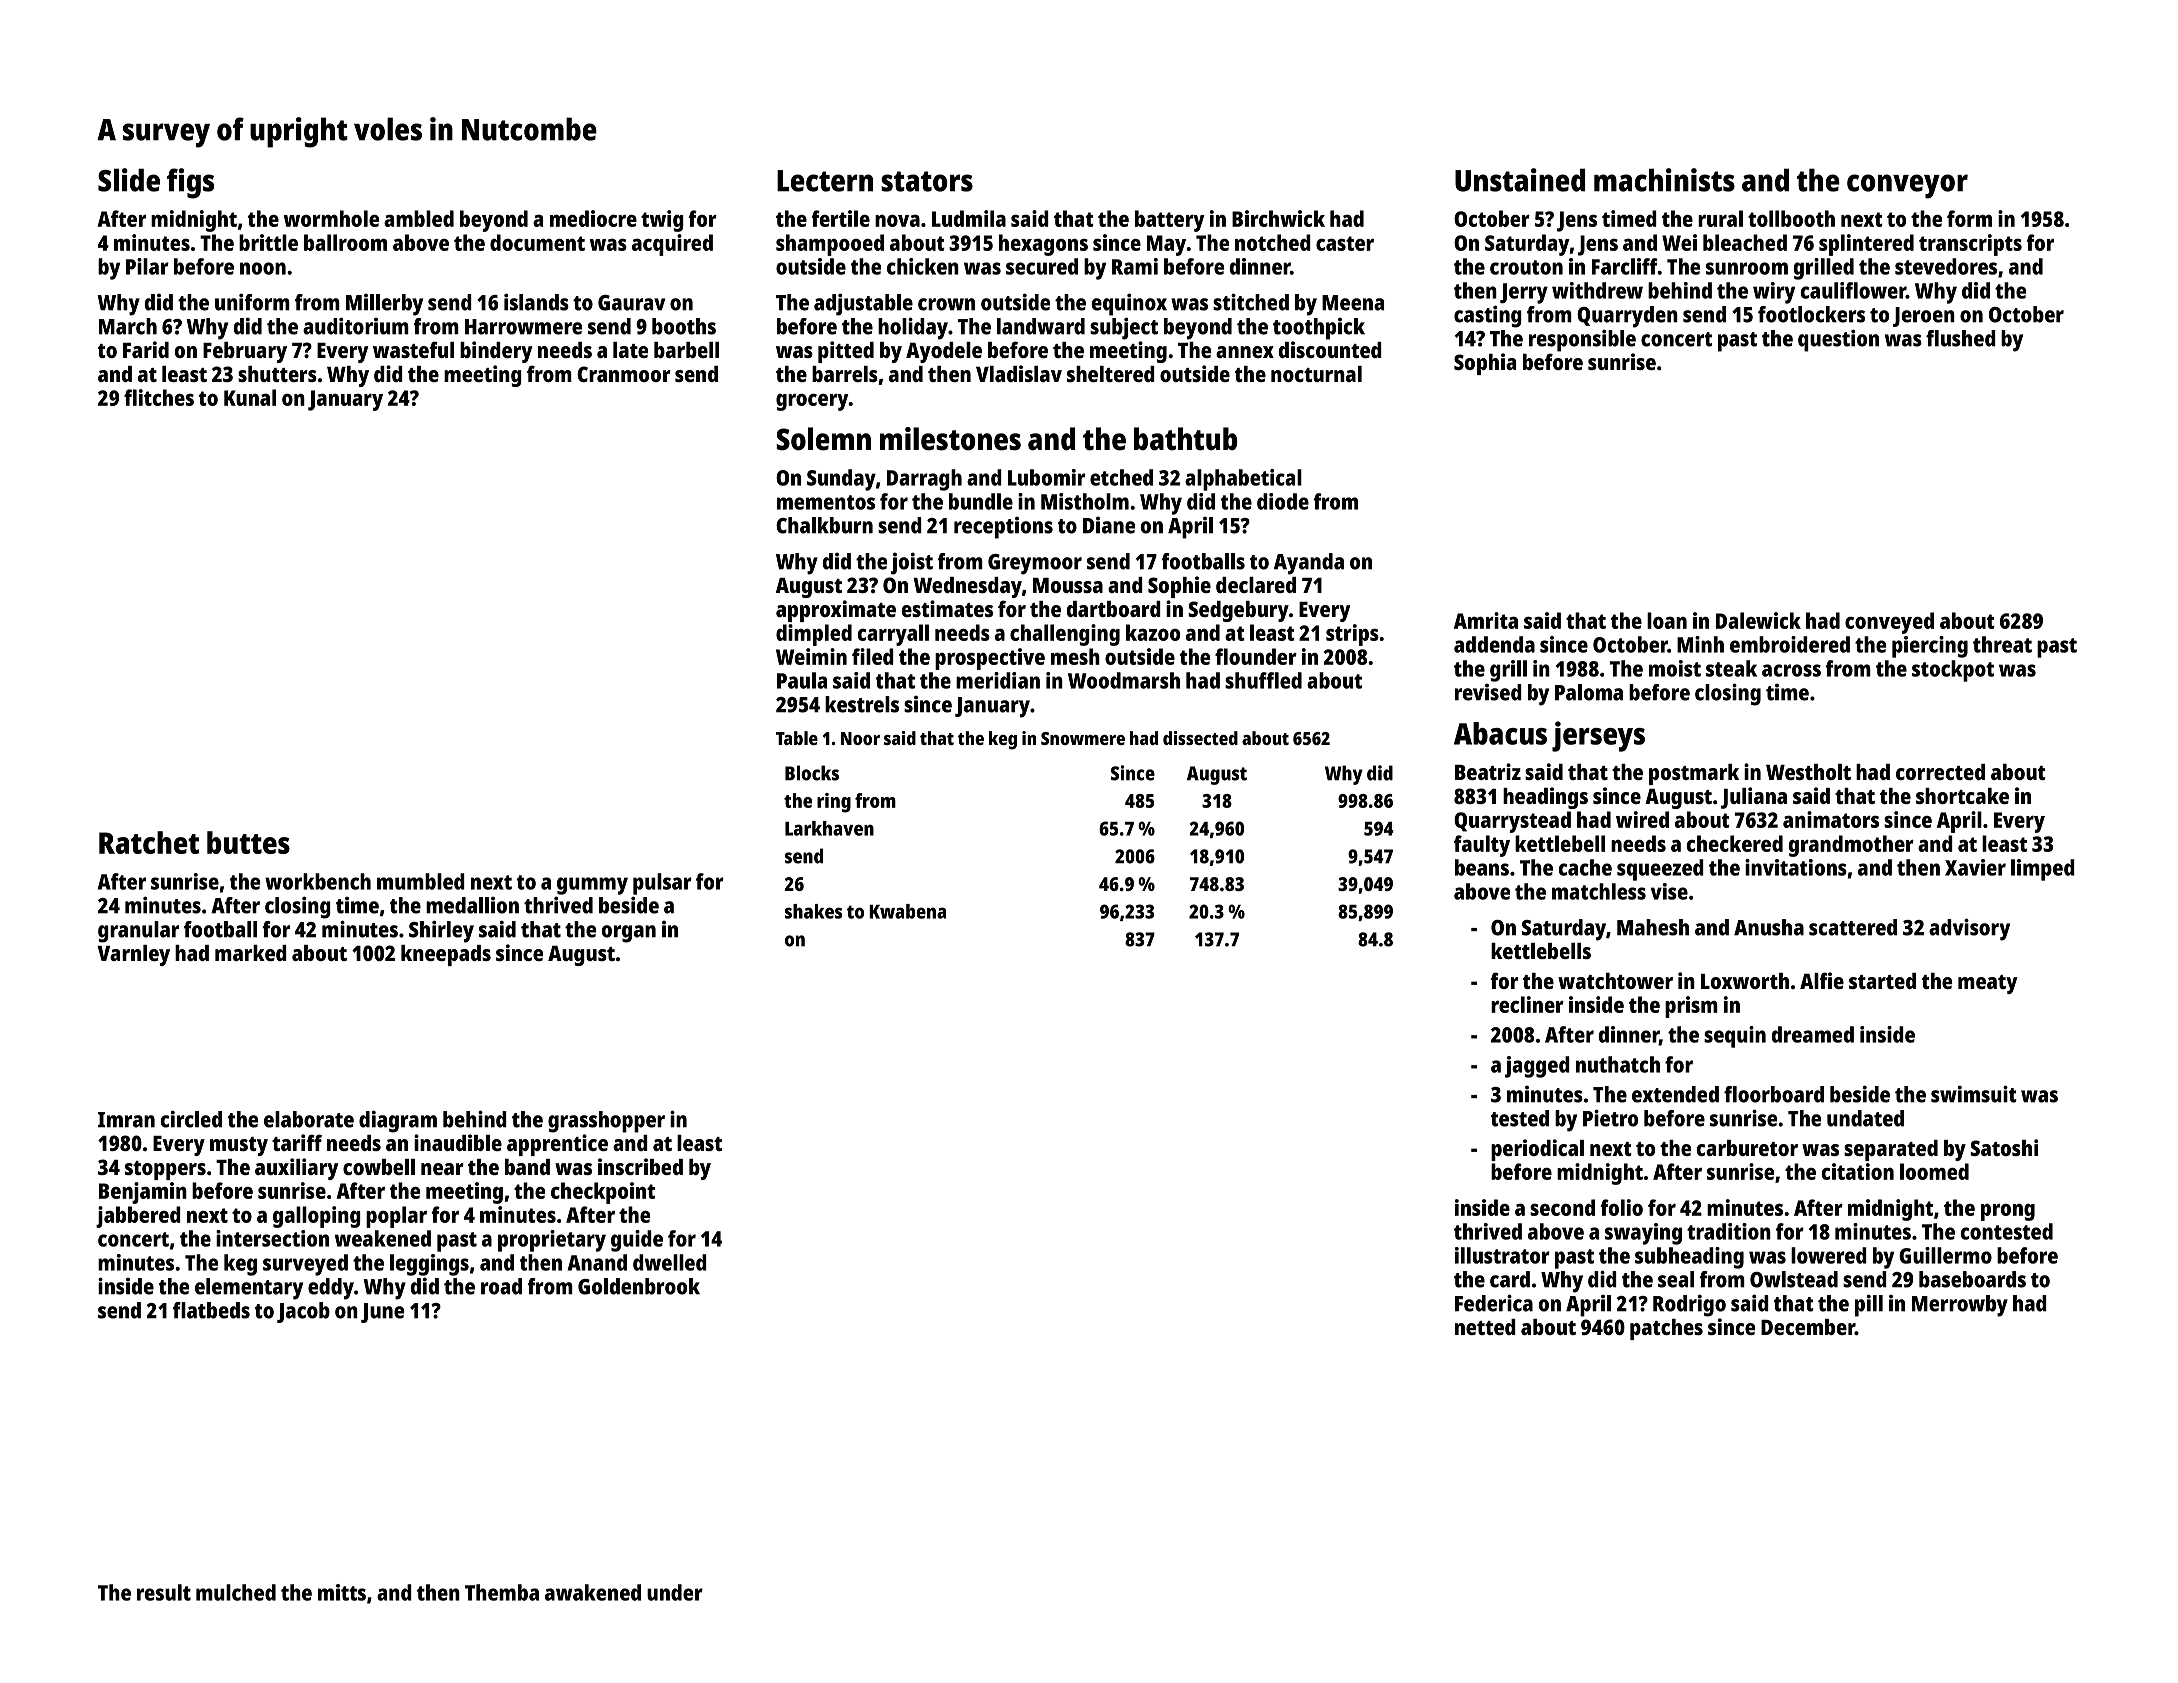 The height and width of the image is (1683, 2178). I want to click on Slide, so click(129, 180).
